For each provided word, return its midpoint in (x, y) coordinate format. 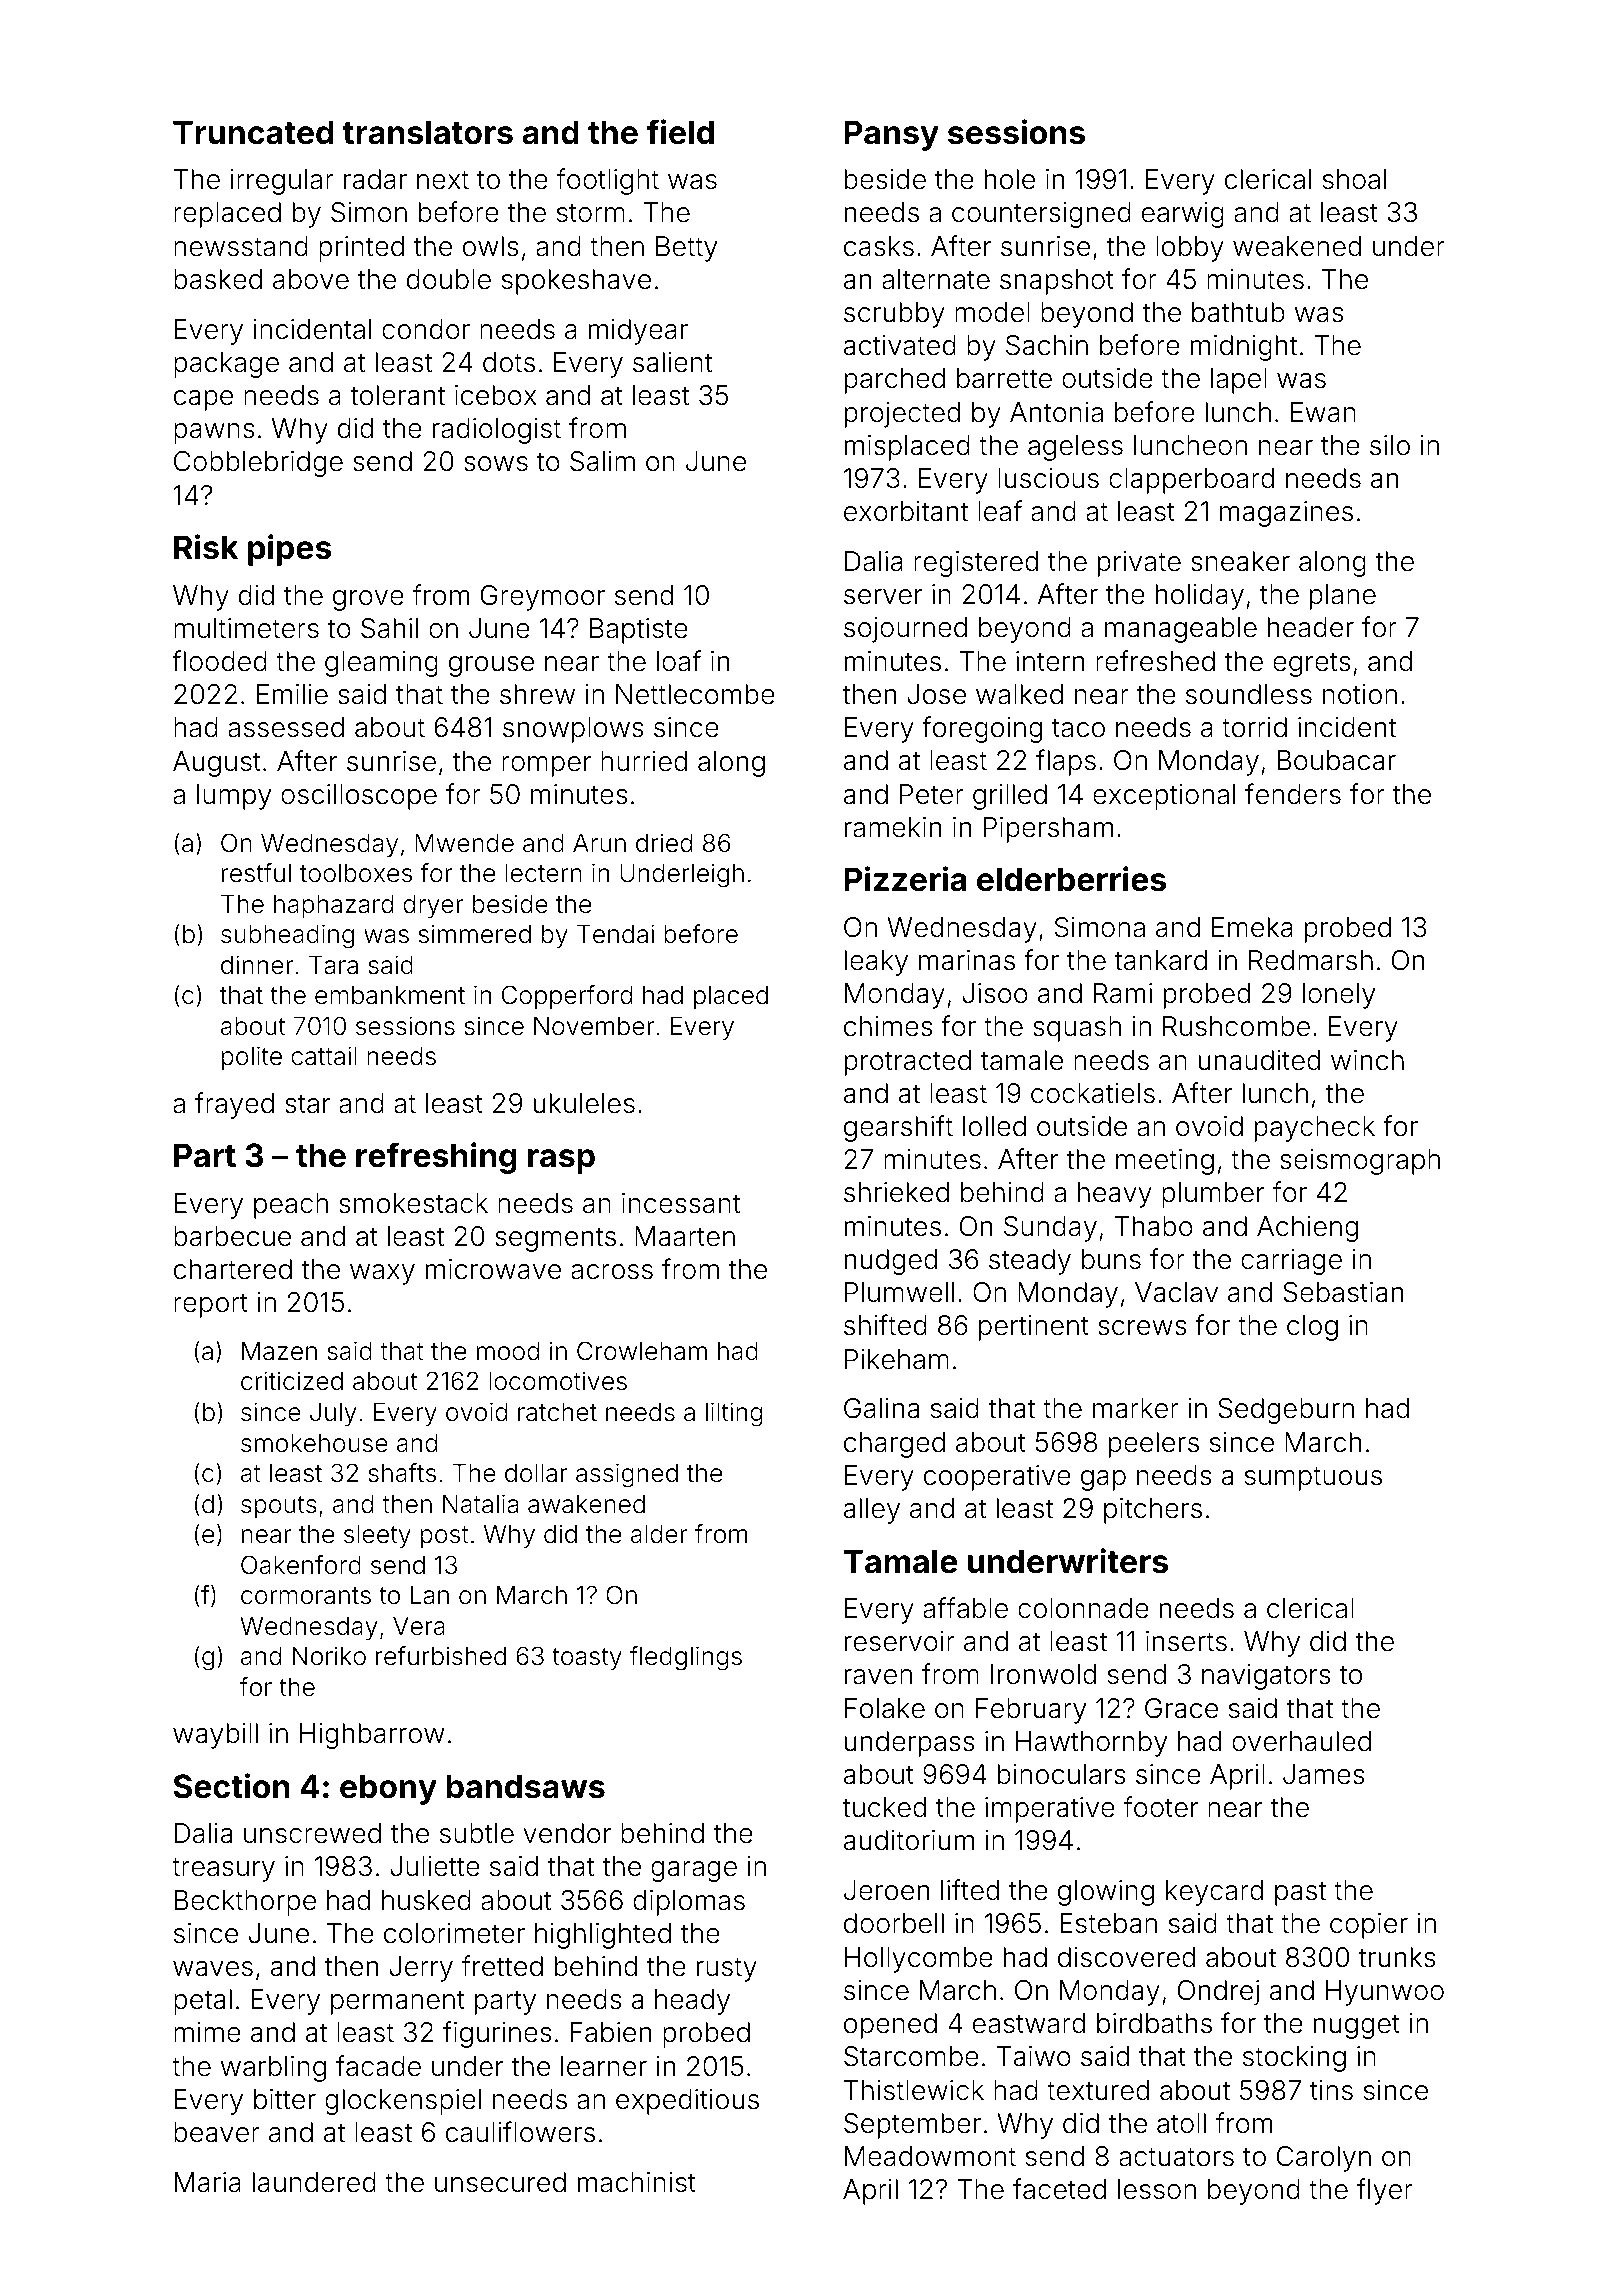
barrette (1004, 378)
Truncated (253, 132)
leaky (876, 963)
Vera (419, 1626)
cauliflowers (520, 2132)
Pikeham (897, 1359)
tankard (1161, 960)
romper (546, 766)
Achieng (1307, 1229)
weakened (1297, 246)
